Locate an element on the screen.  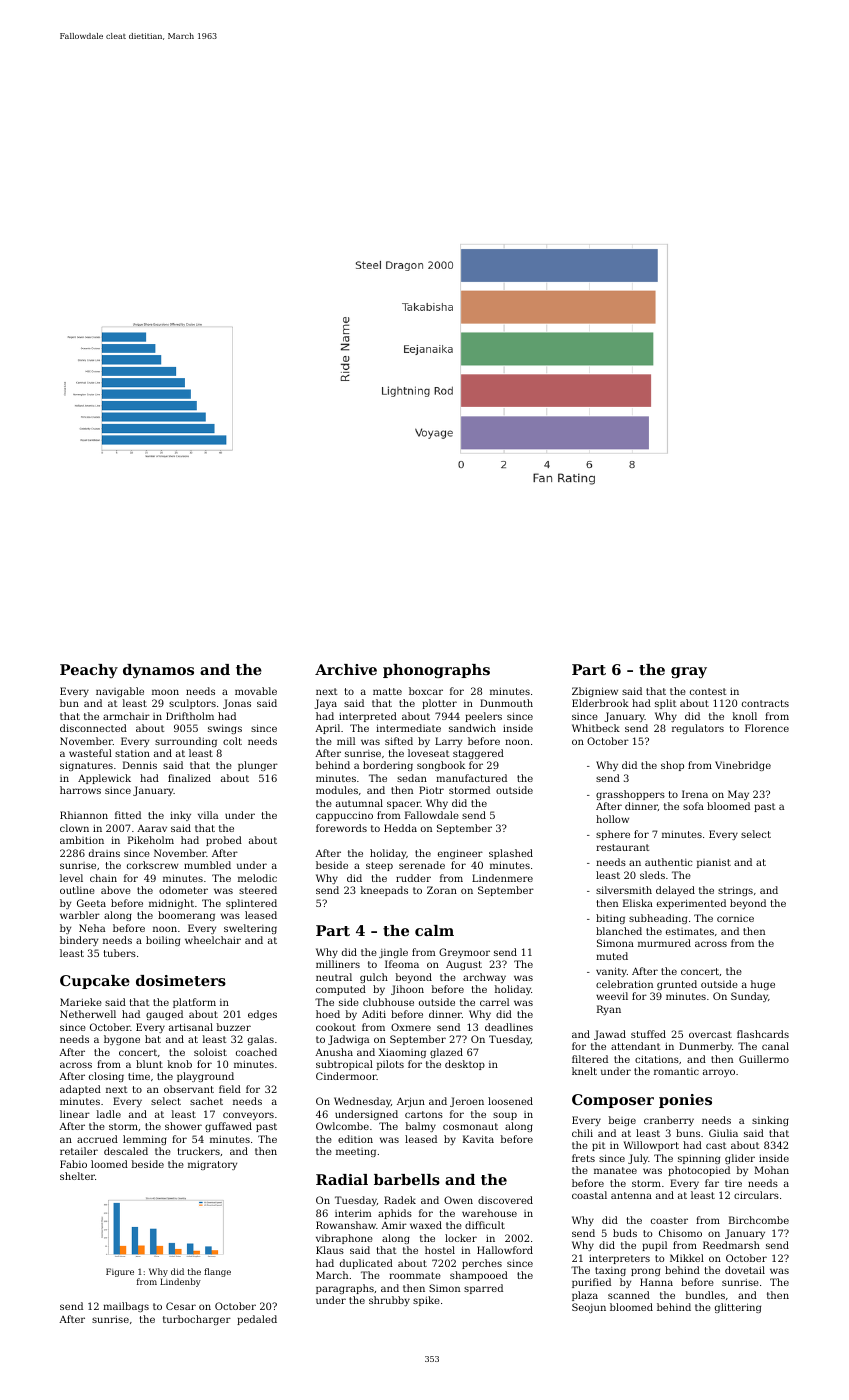
Jaya is located at coordinates (325, 704).
